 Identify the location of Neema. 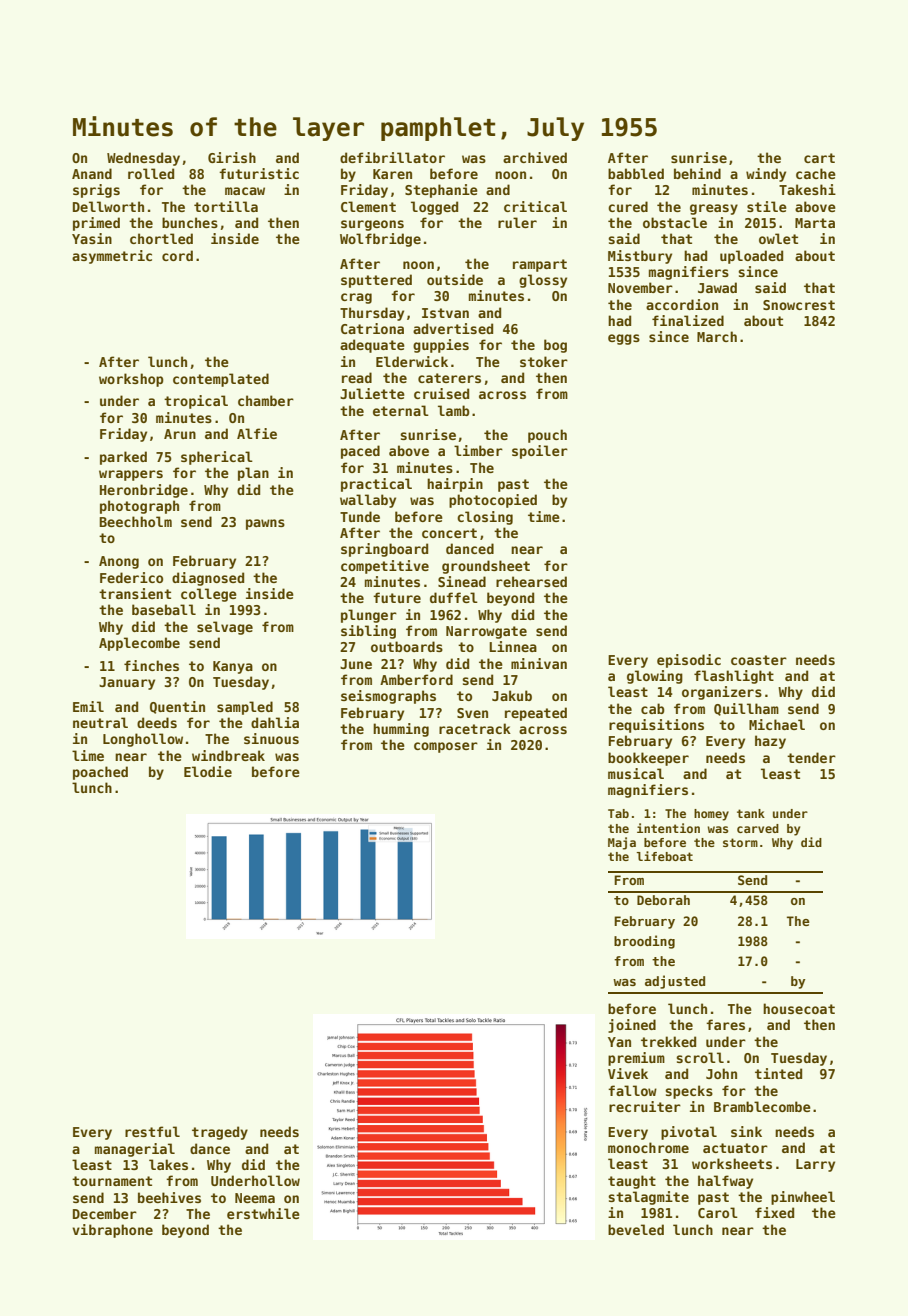
(255, 1198).
